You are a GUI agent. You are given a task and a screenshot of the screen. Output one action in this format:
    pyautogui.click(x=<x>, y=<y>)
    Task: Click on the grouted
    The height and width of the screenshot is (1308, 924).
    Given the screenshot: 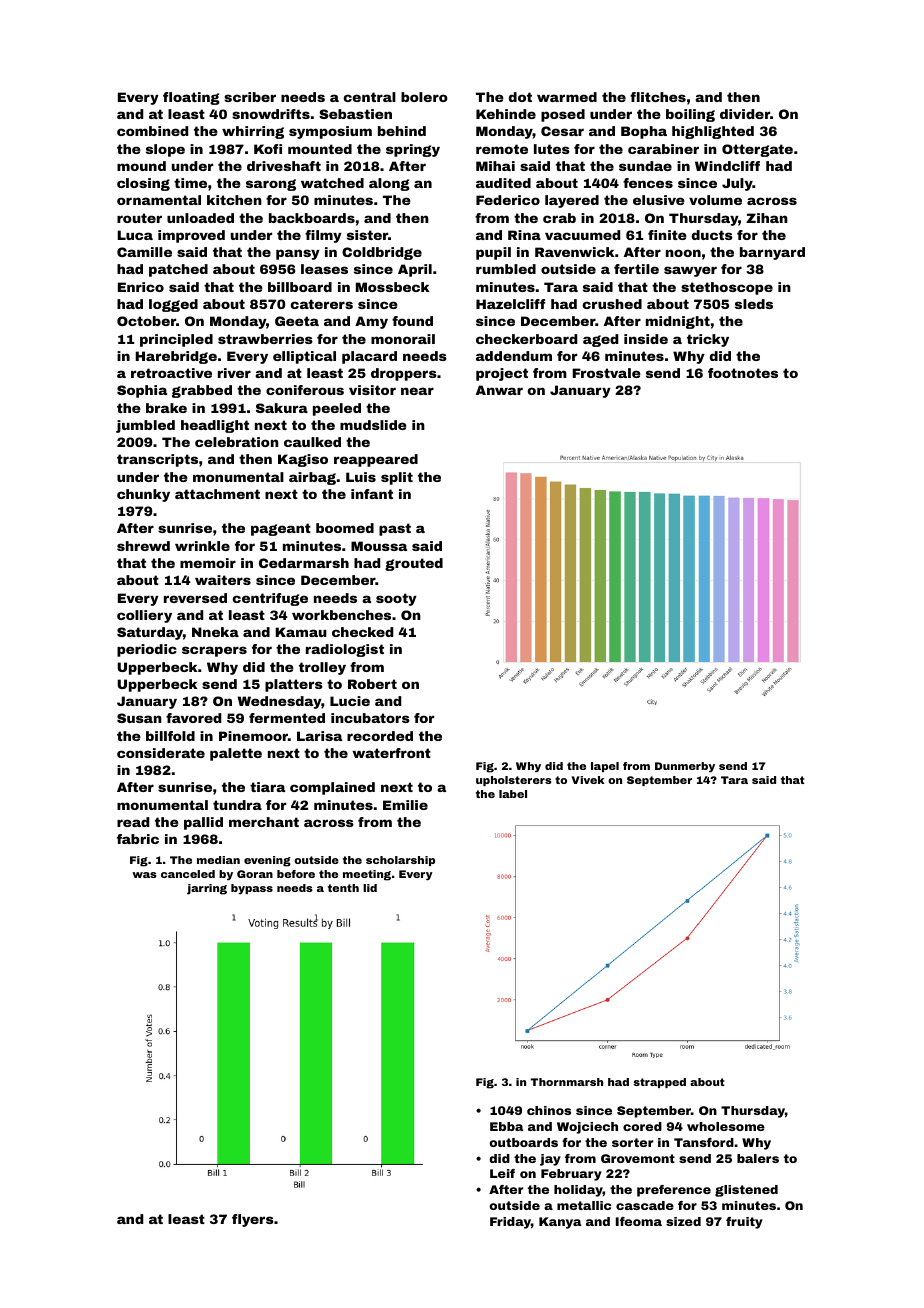 What is the action you would take?
    pyautogui.click(x=414, y=564)
